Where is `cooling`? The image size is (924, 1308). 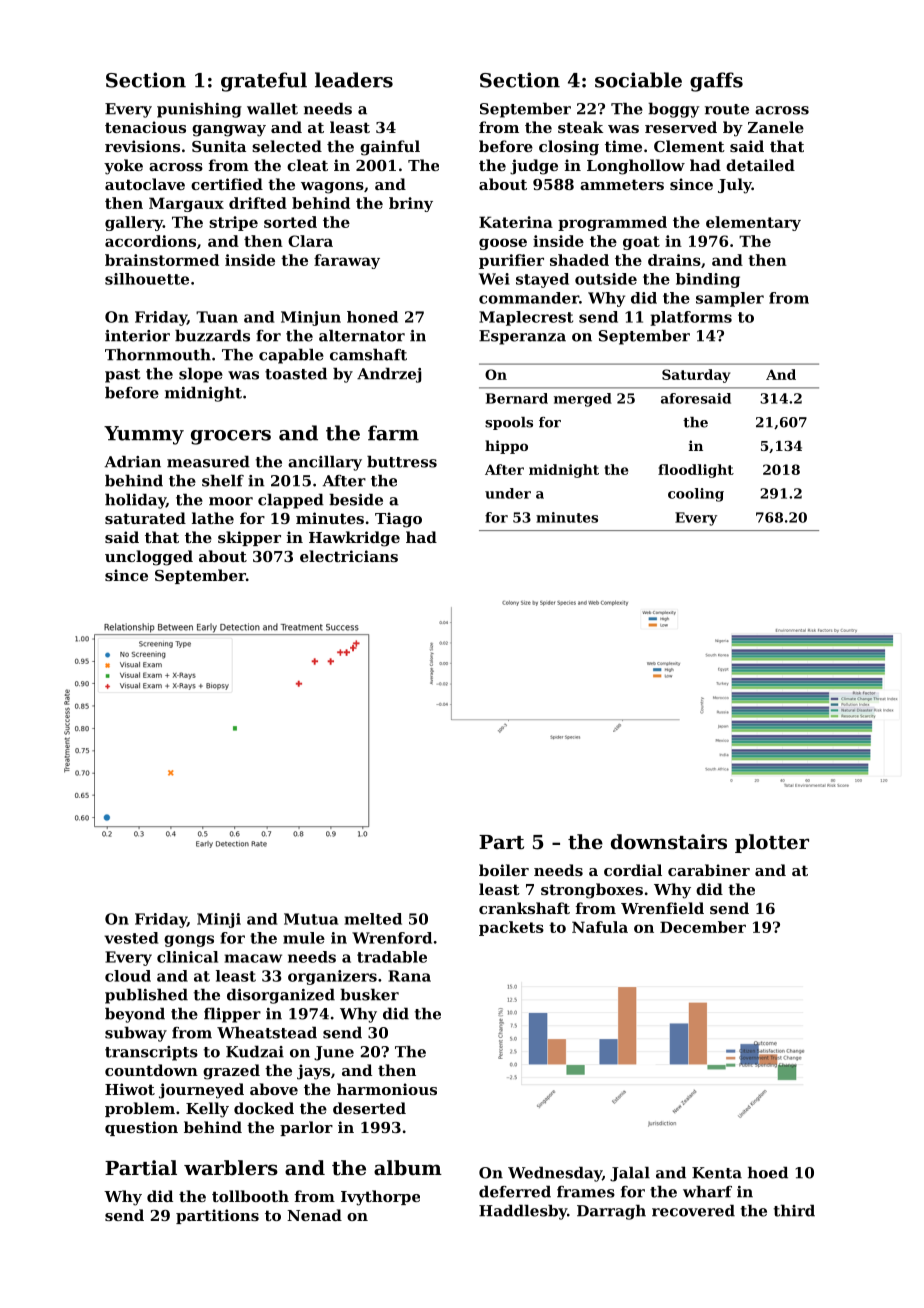
cooling is located at coordinates (696, 495).
